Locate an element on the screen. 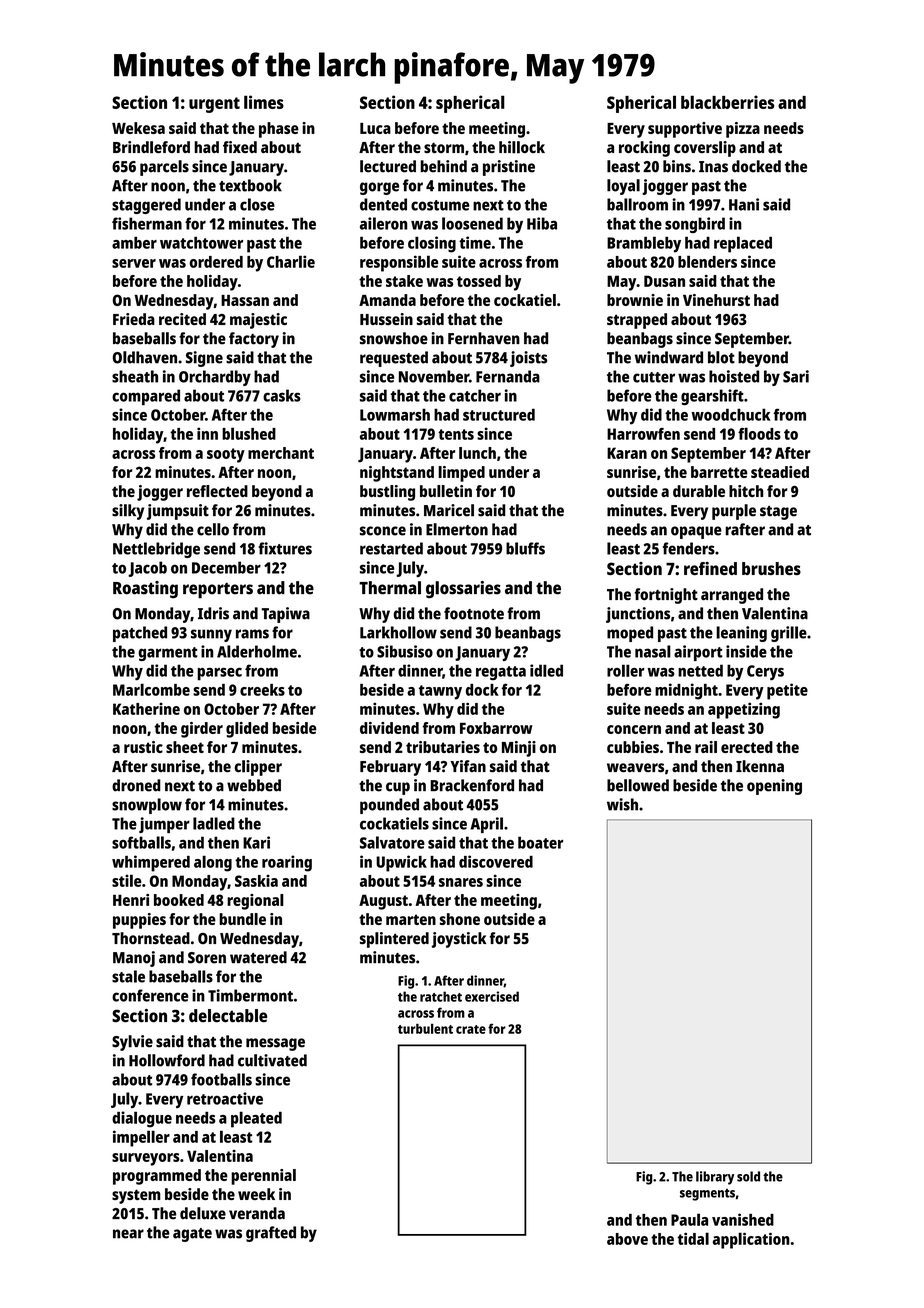  application is located at coordinates (751, 1240).
